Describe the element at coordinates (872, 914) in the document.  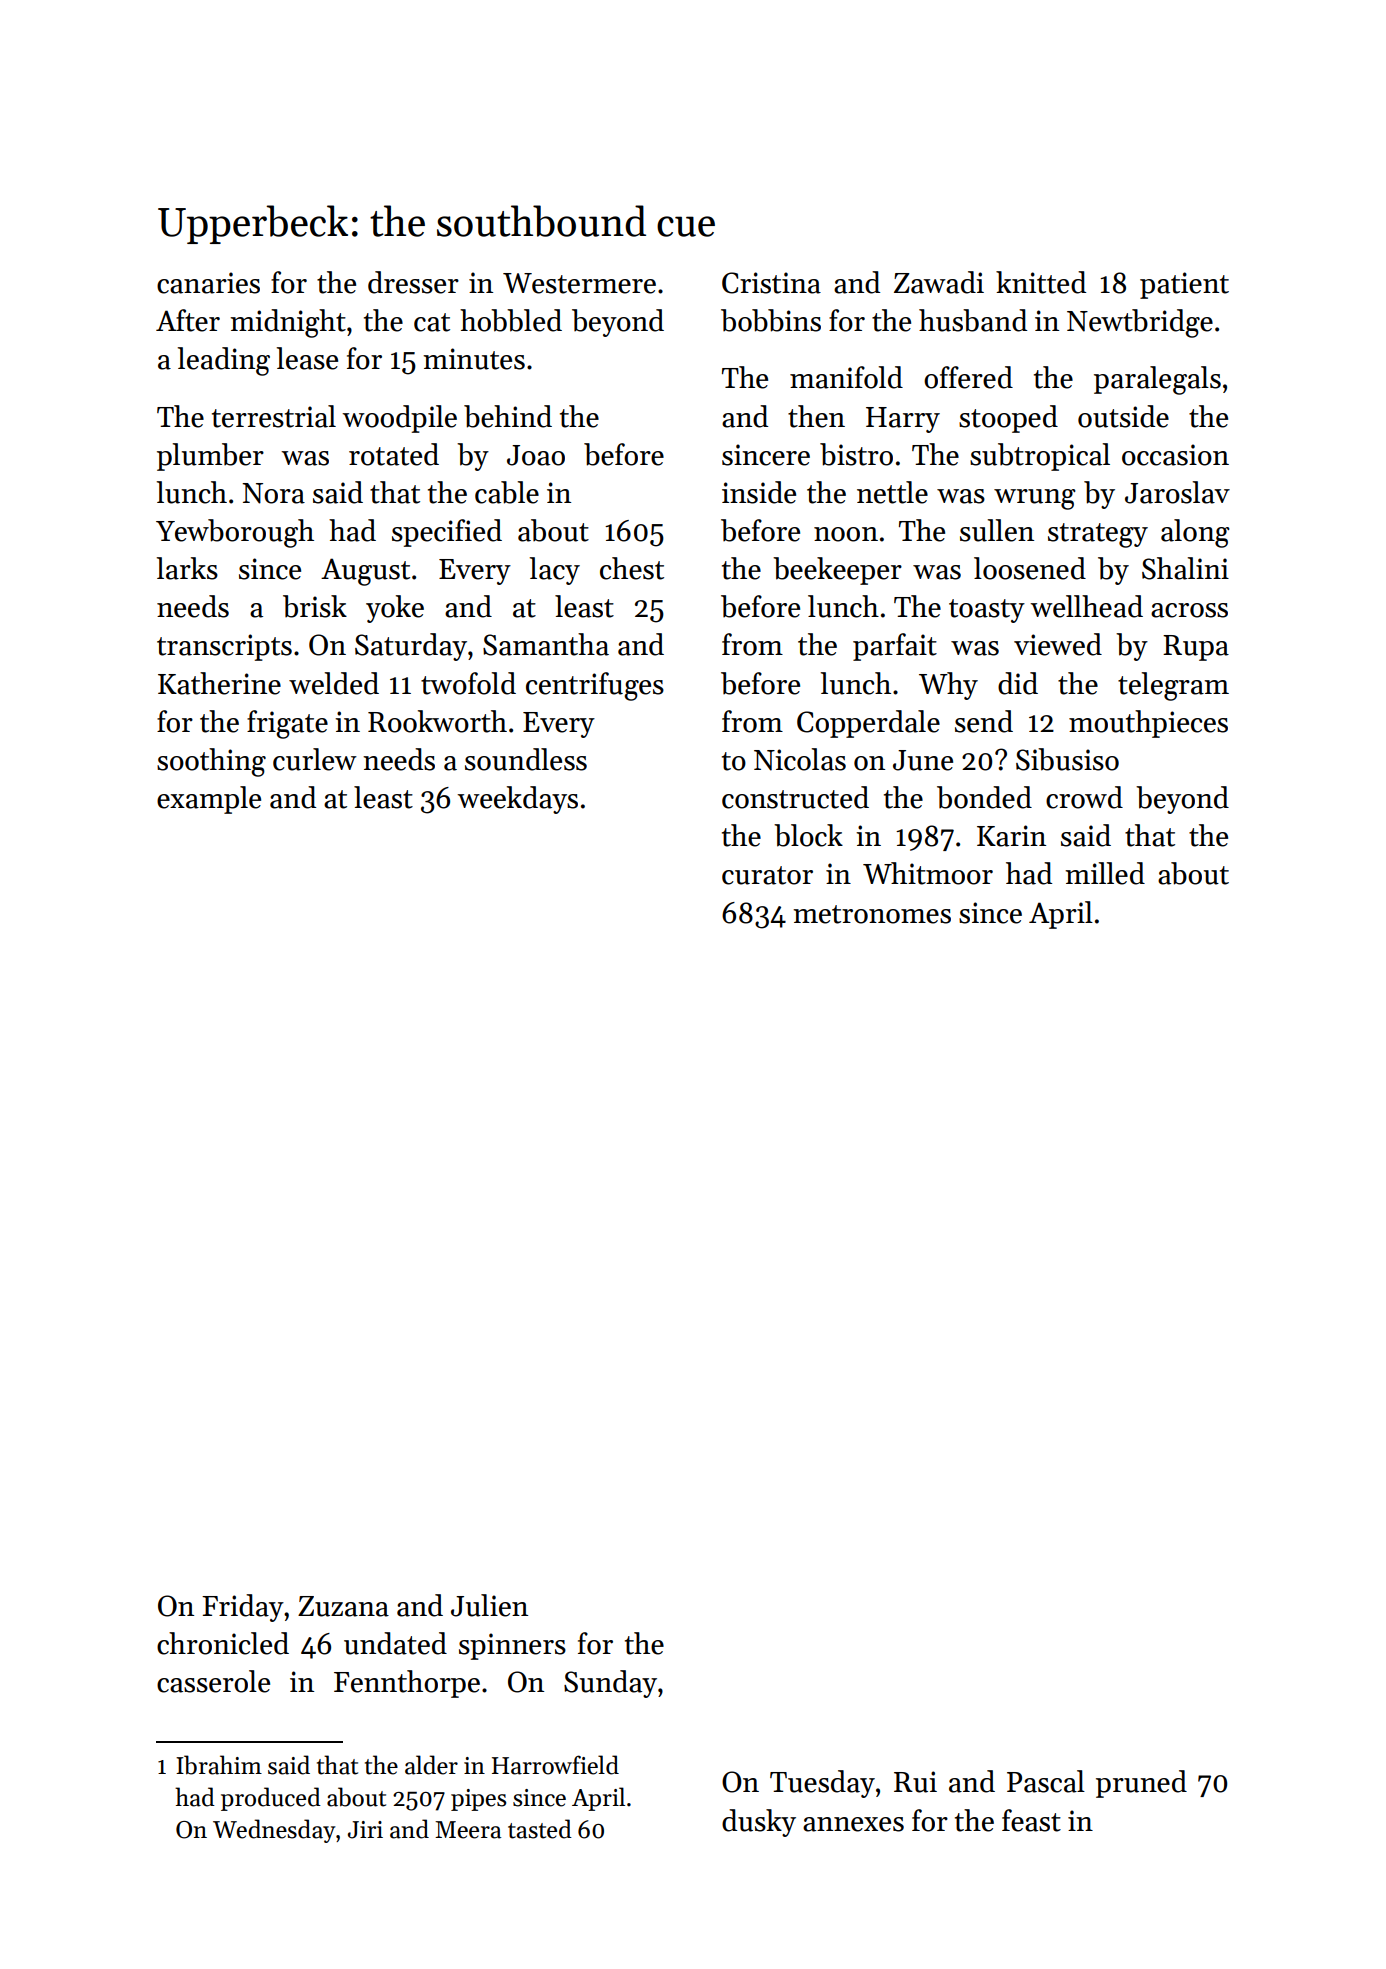
I see `metronomes` at that location.
